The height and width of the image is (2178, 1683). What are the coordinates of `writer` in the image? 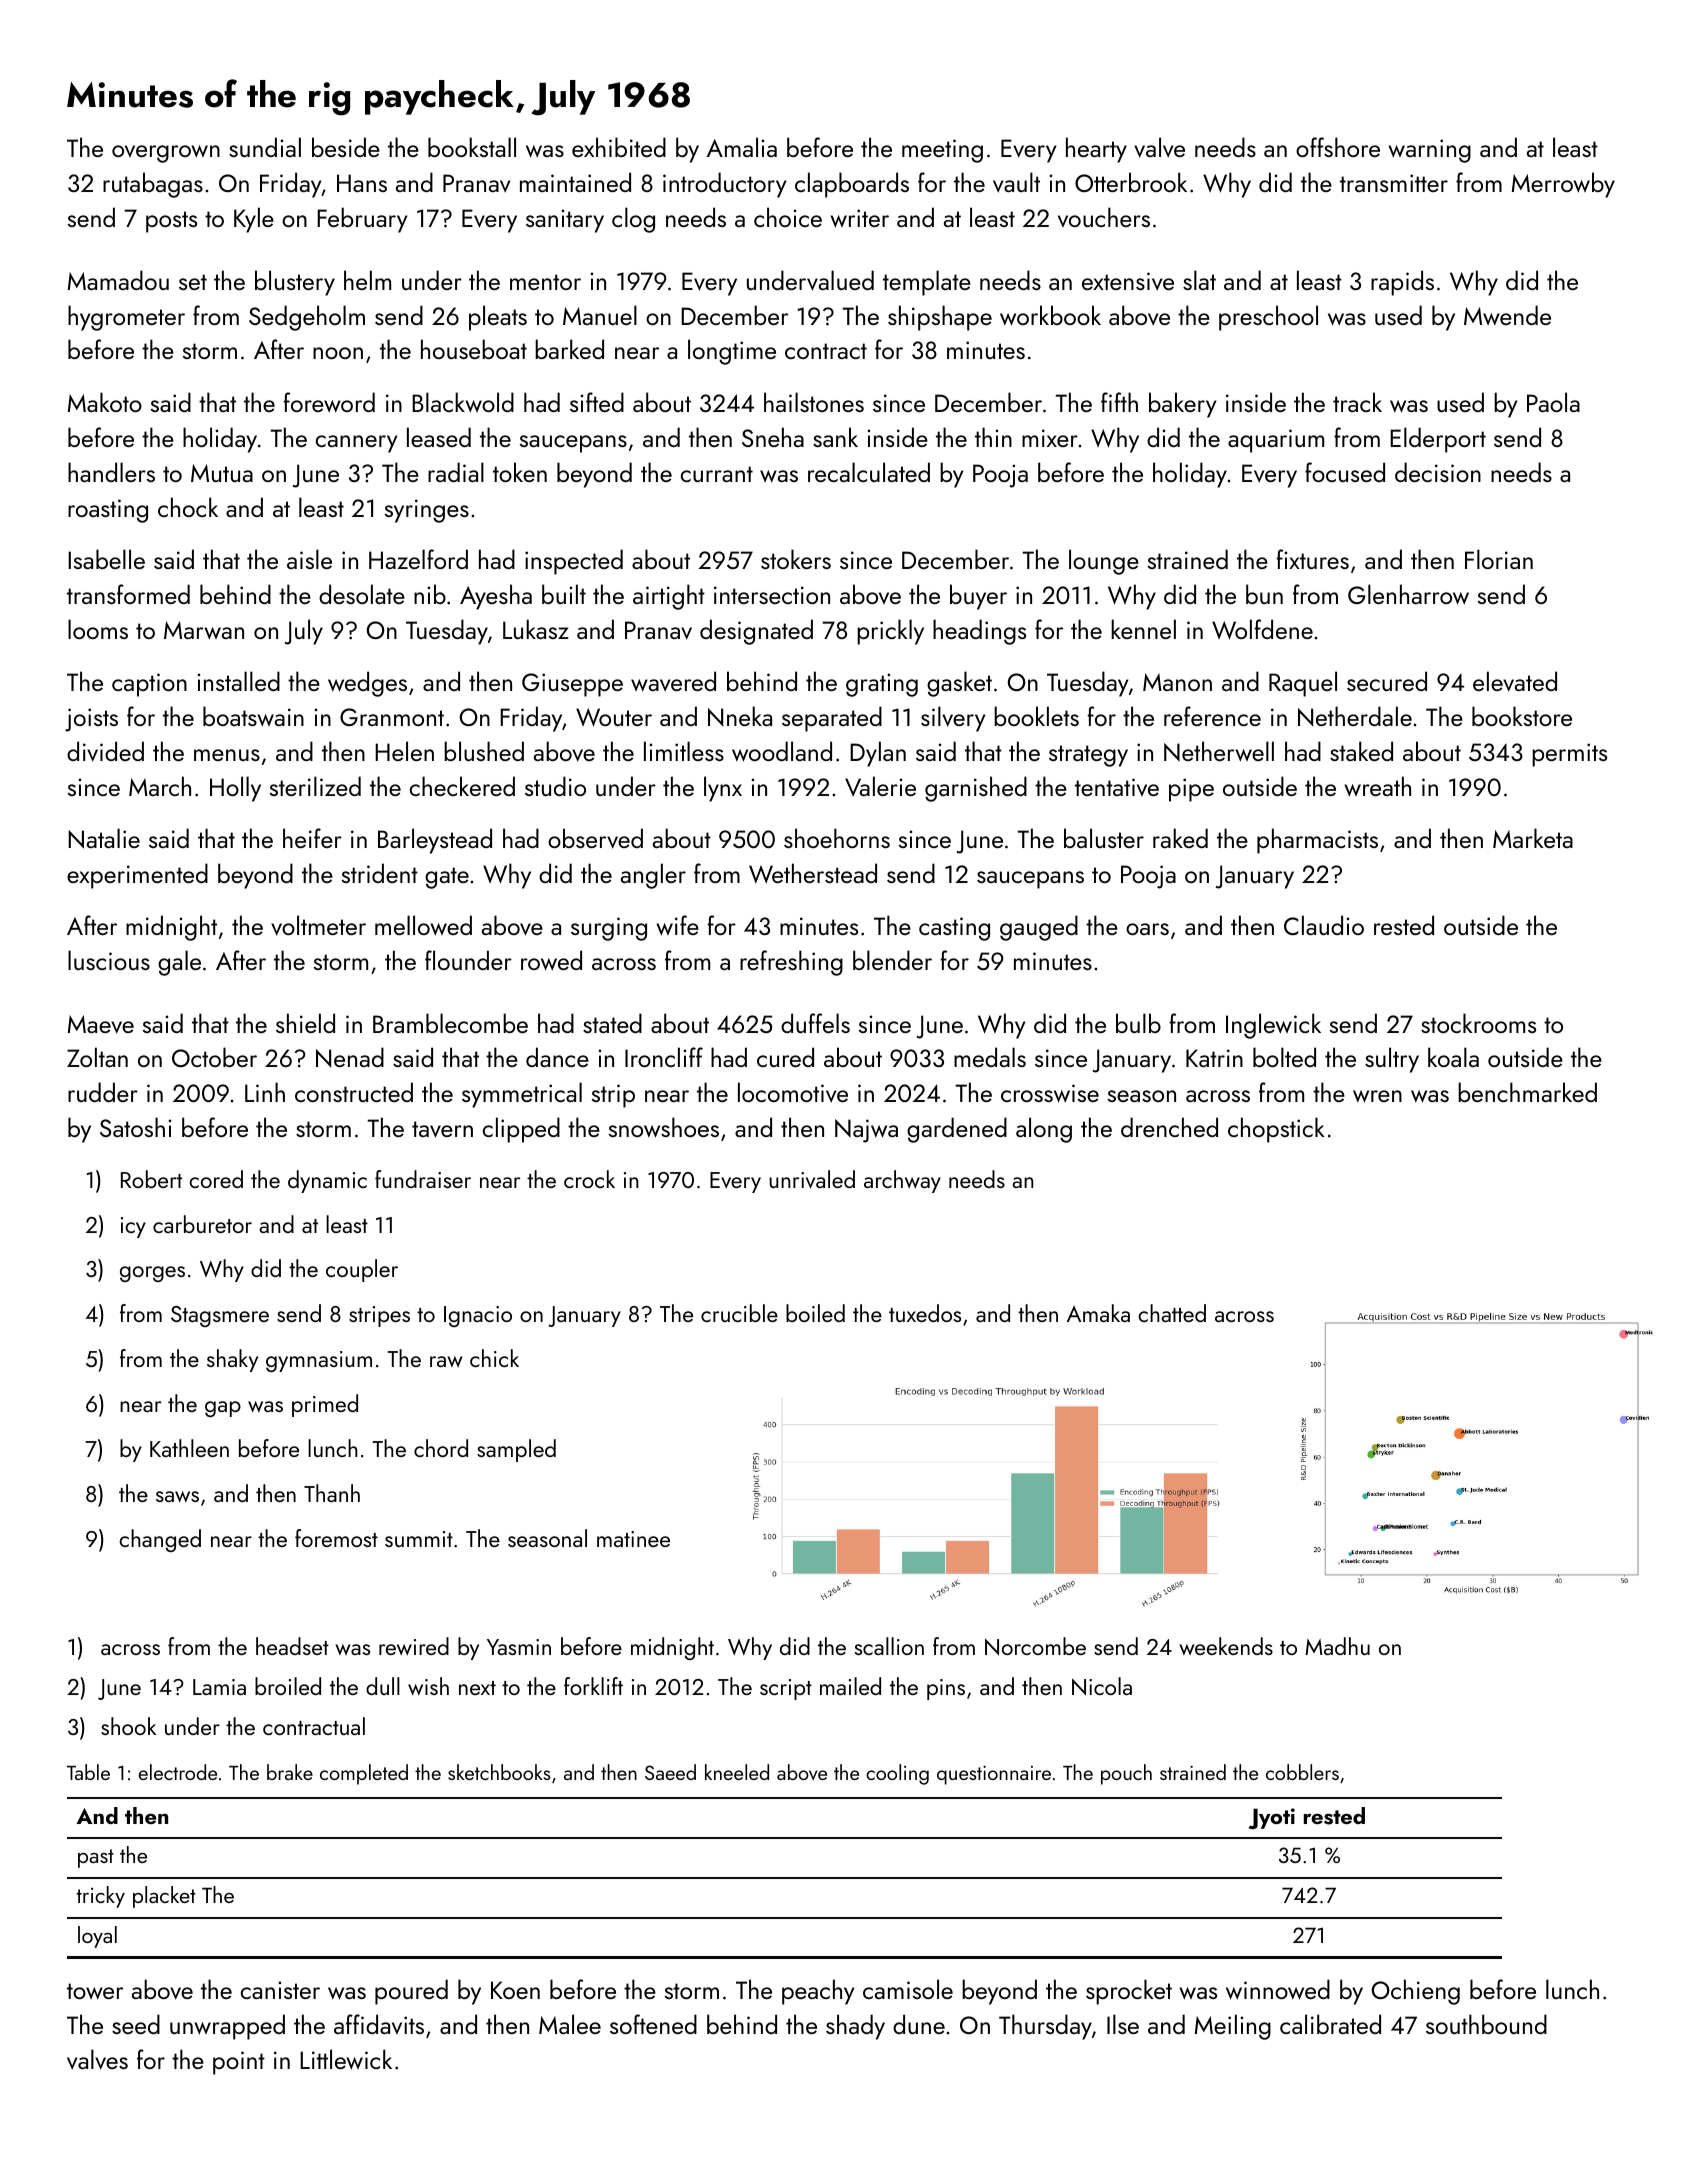 It's located at (859, 218).
